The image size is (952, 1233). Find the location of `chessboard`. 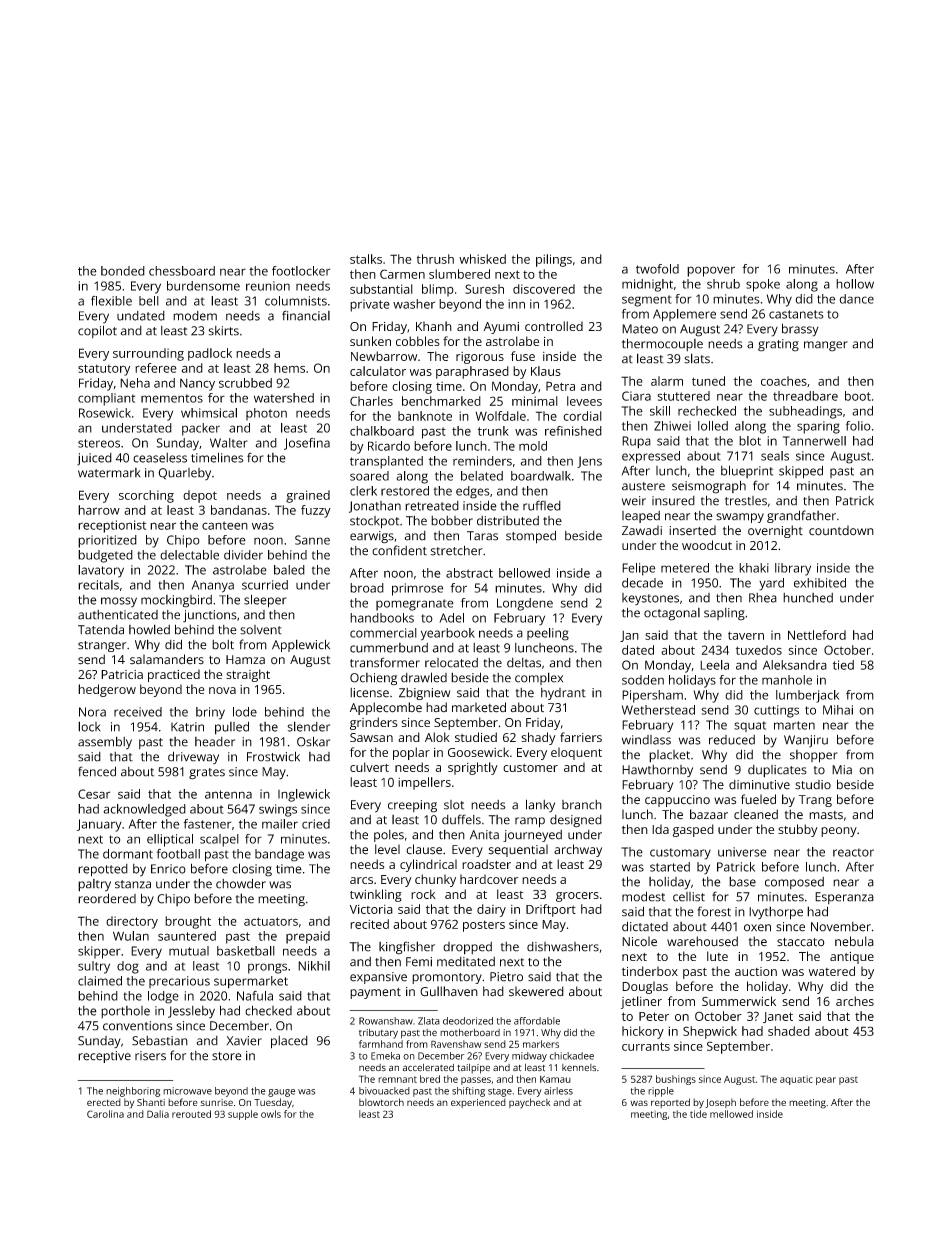

chessboard is located at coordinates (182, 271).
